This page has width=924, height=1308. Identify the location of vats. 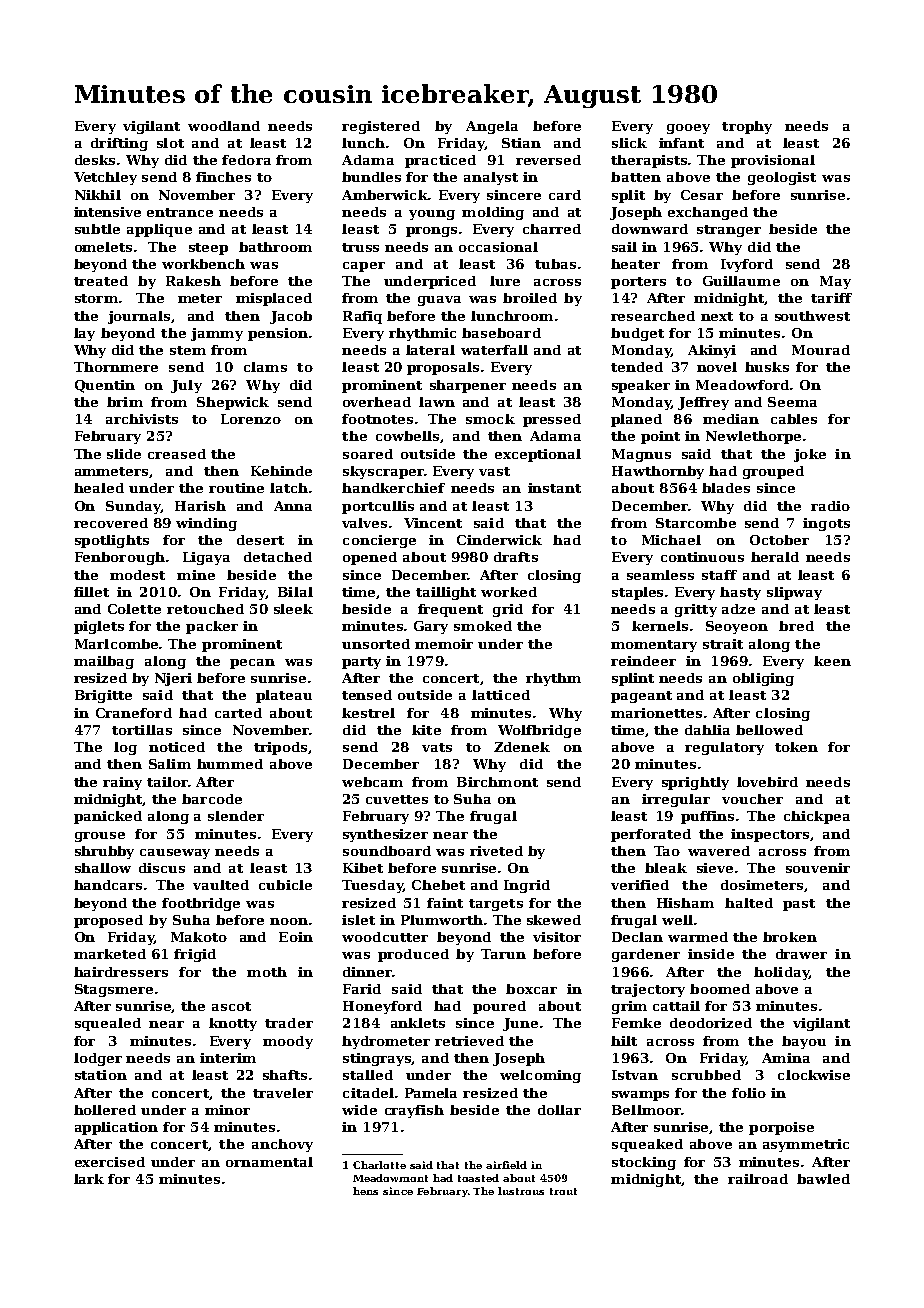
(437, 747).
